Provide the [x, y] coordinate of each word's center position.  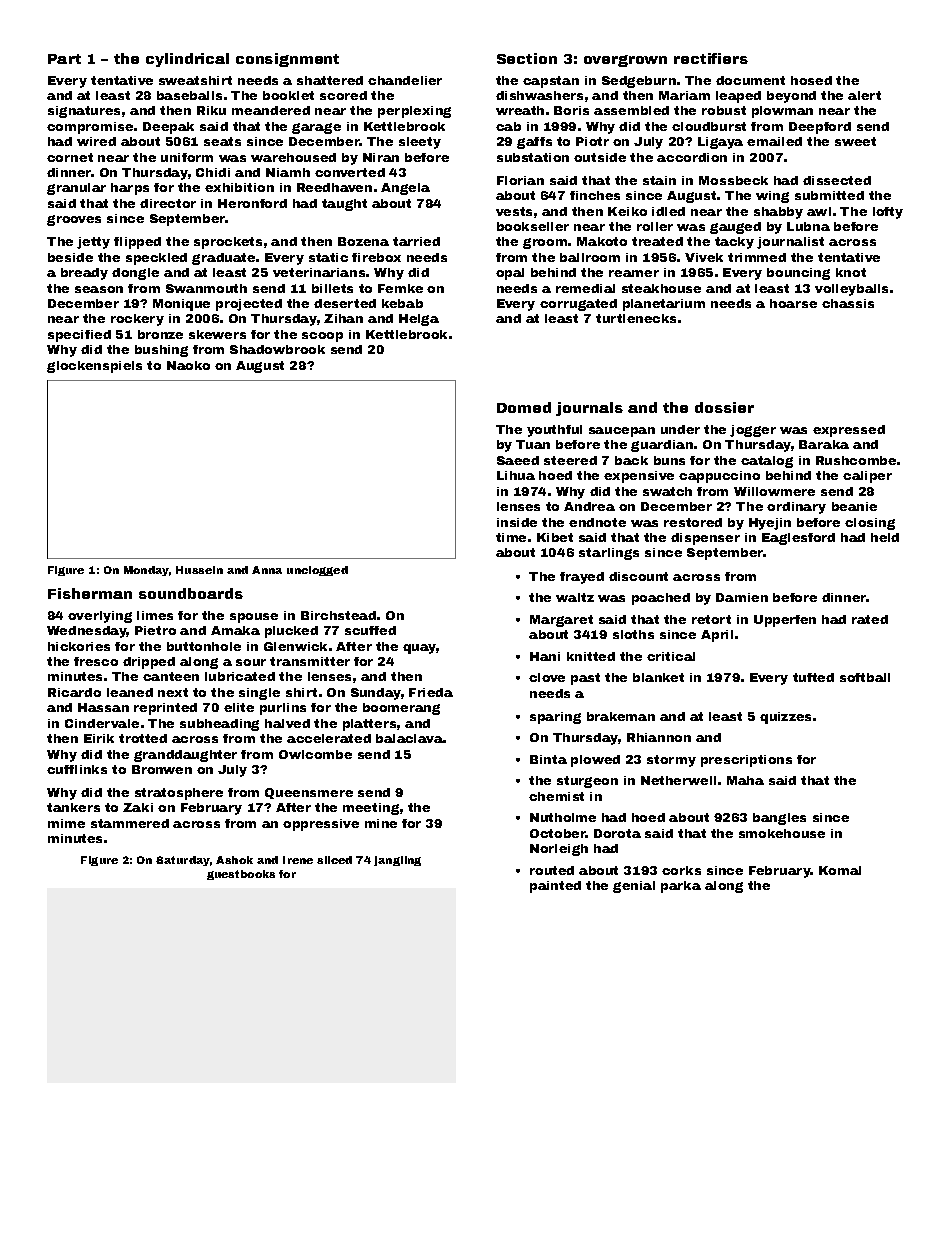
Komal [840, 870]
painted [555, 887]
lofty [888, 213]
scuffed [370, 630]
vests [514, 211]
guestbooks [241, 875]
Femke [400, 288]
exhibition [239, 187]
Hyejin [770, 524]
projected [249, 305]
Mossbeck [733, 180]
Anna [267, 570]
